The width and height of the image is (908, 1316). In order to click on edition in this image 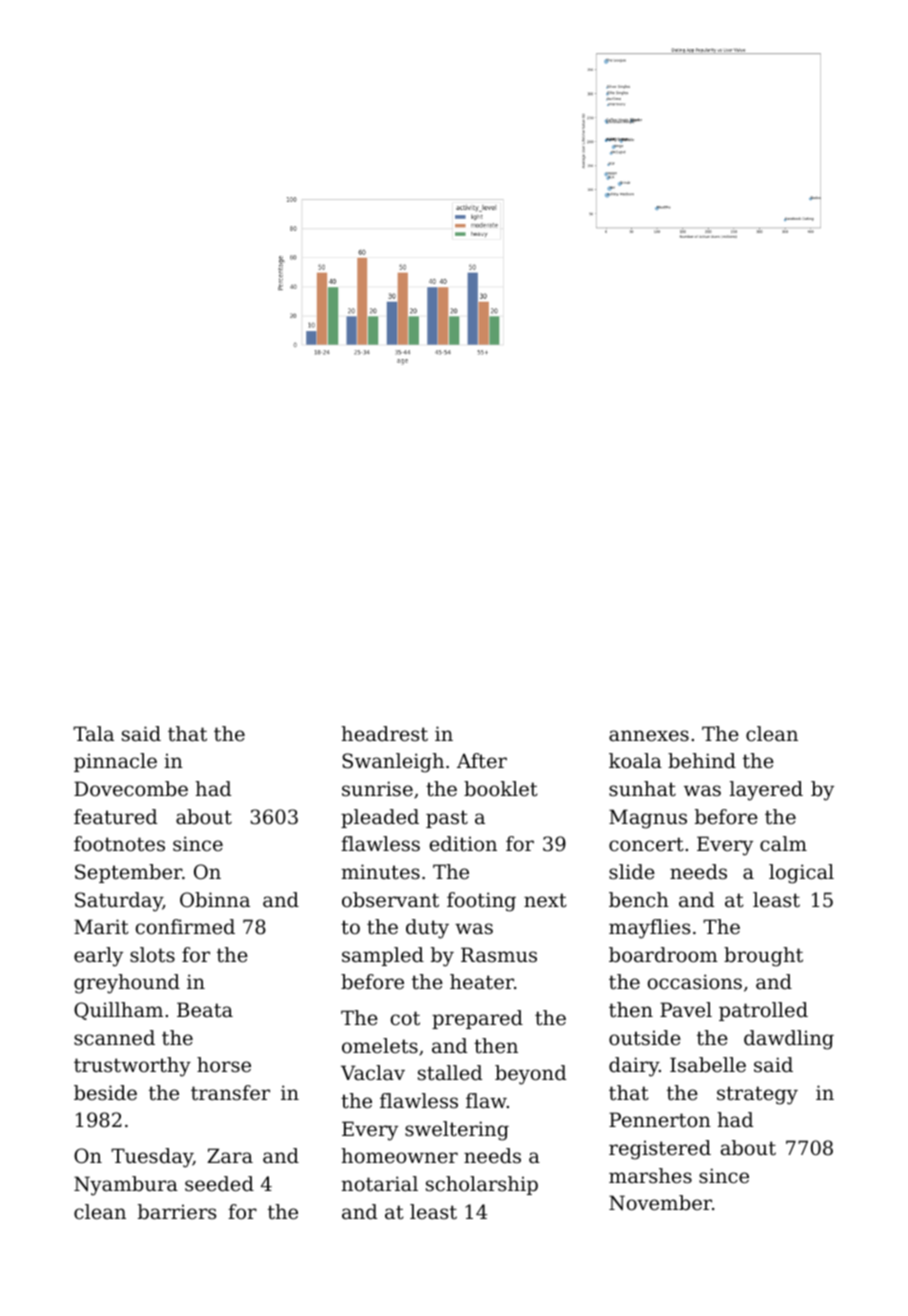, I will do `click(463, 844)`.
